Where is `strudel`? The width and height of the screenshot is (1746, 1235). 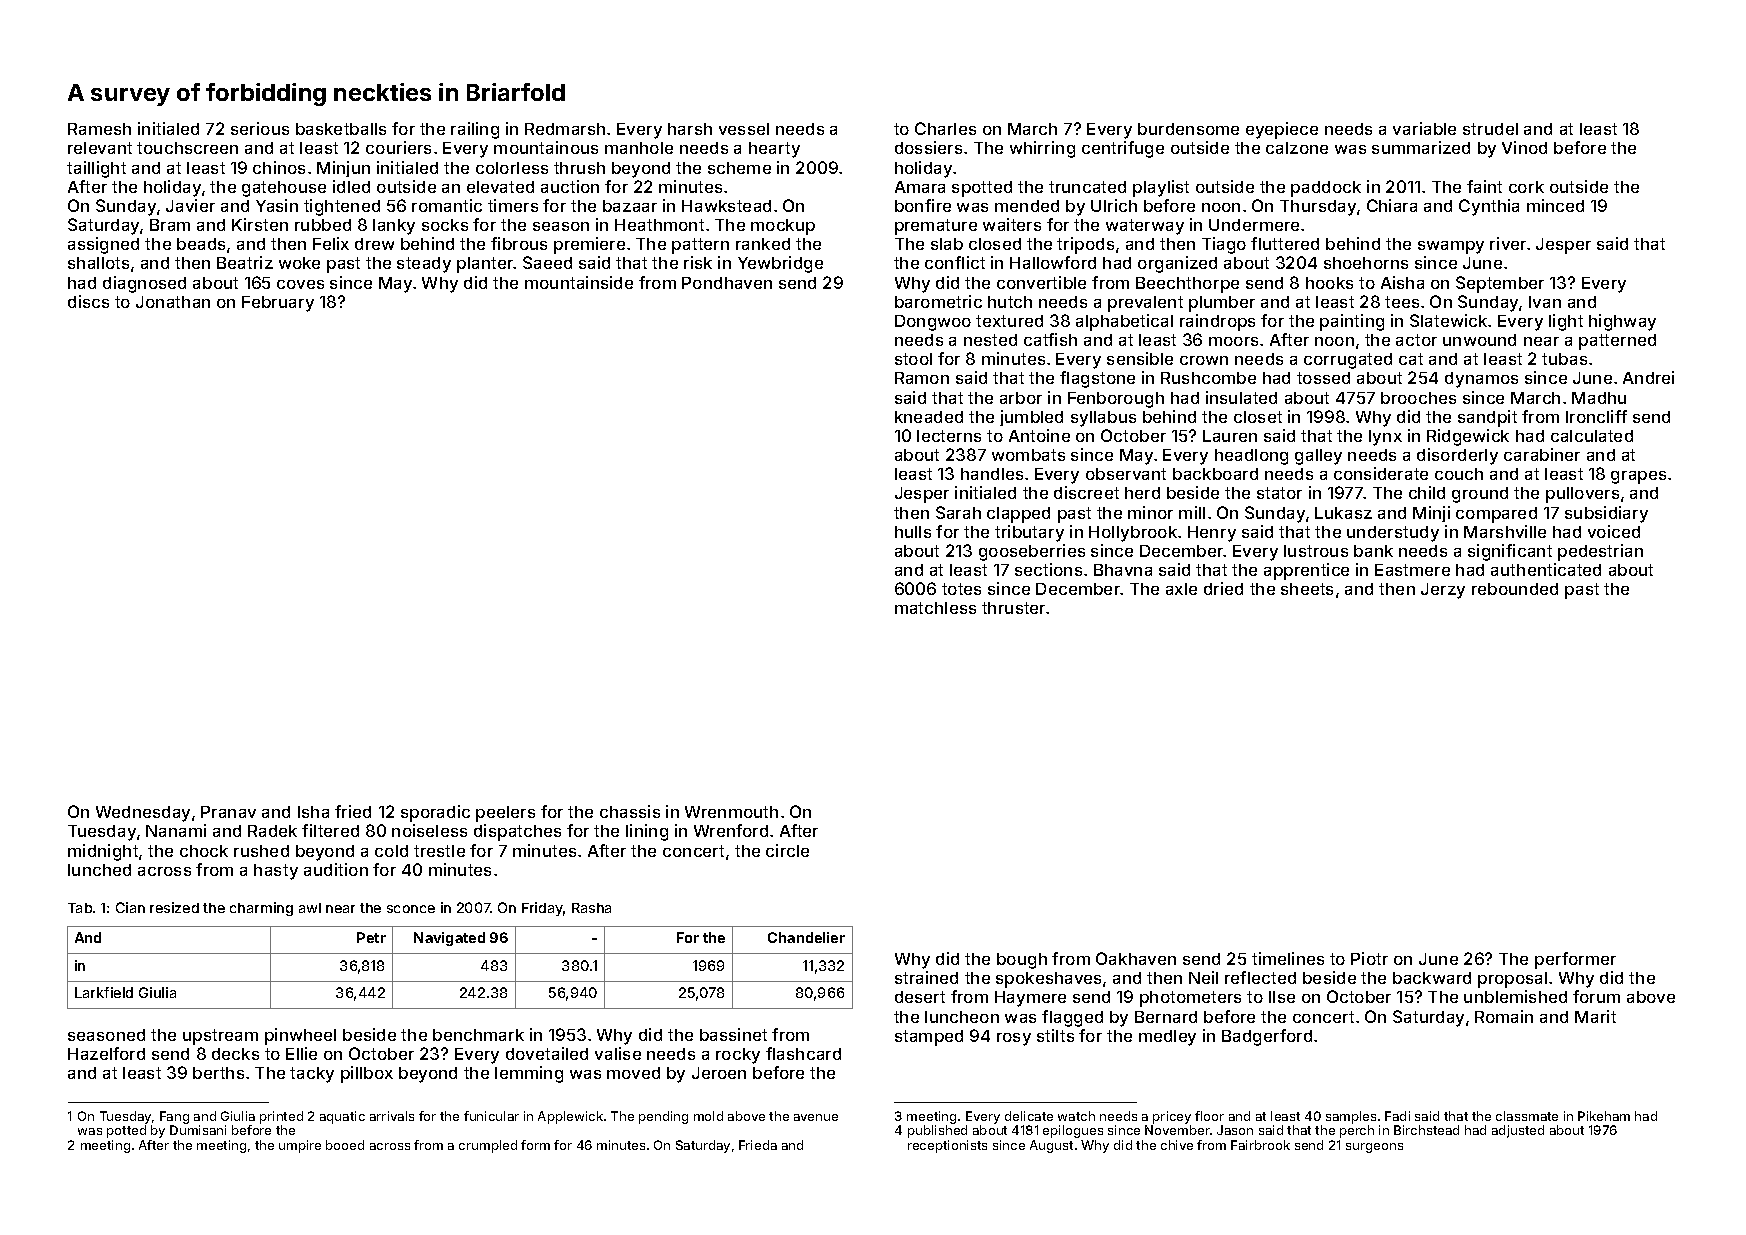 strudel is located at coordinates (1490, 129).
